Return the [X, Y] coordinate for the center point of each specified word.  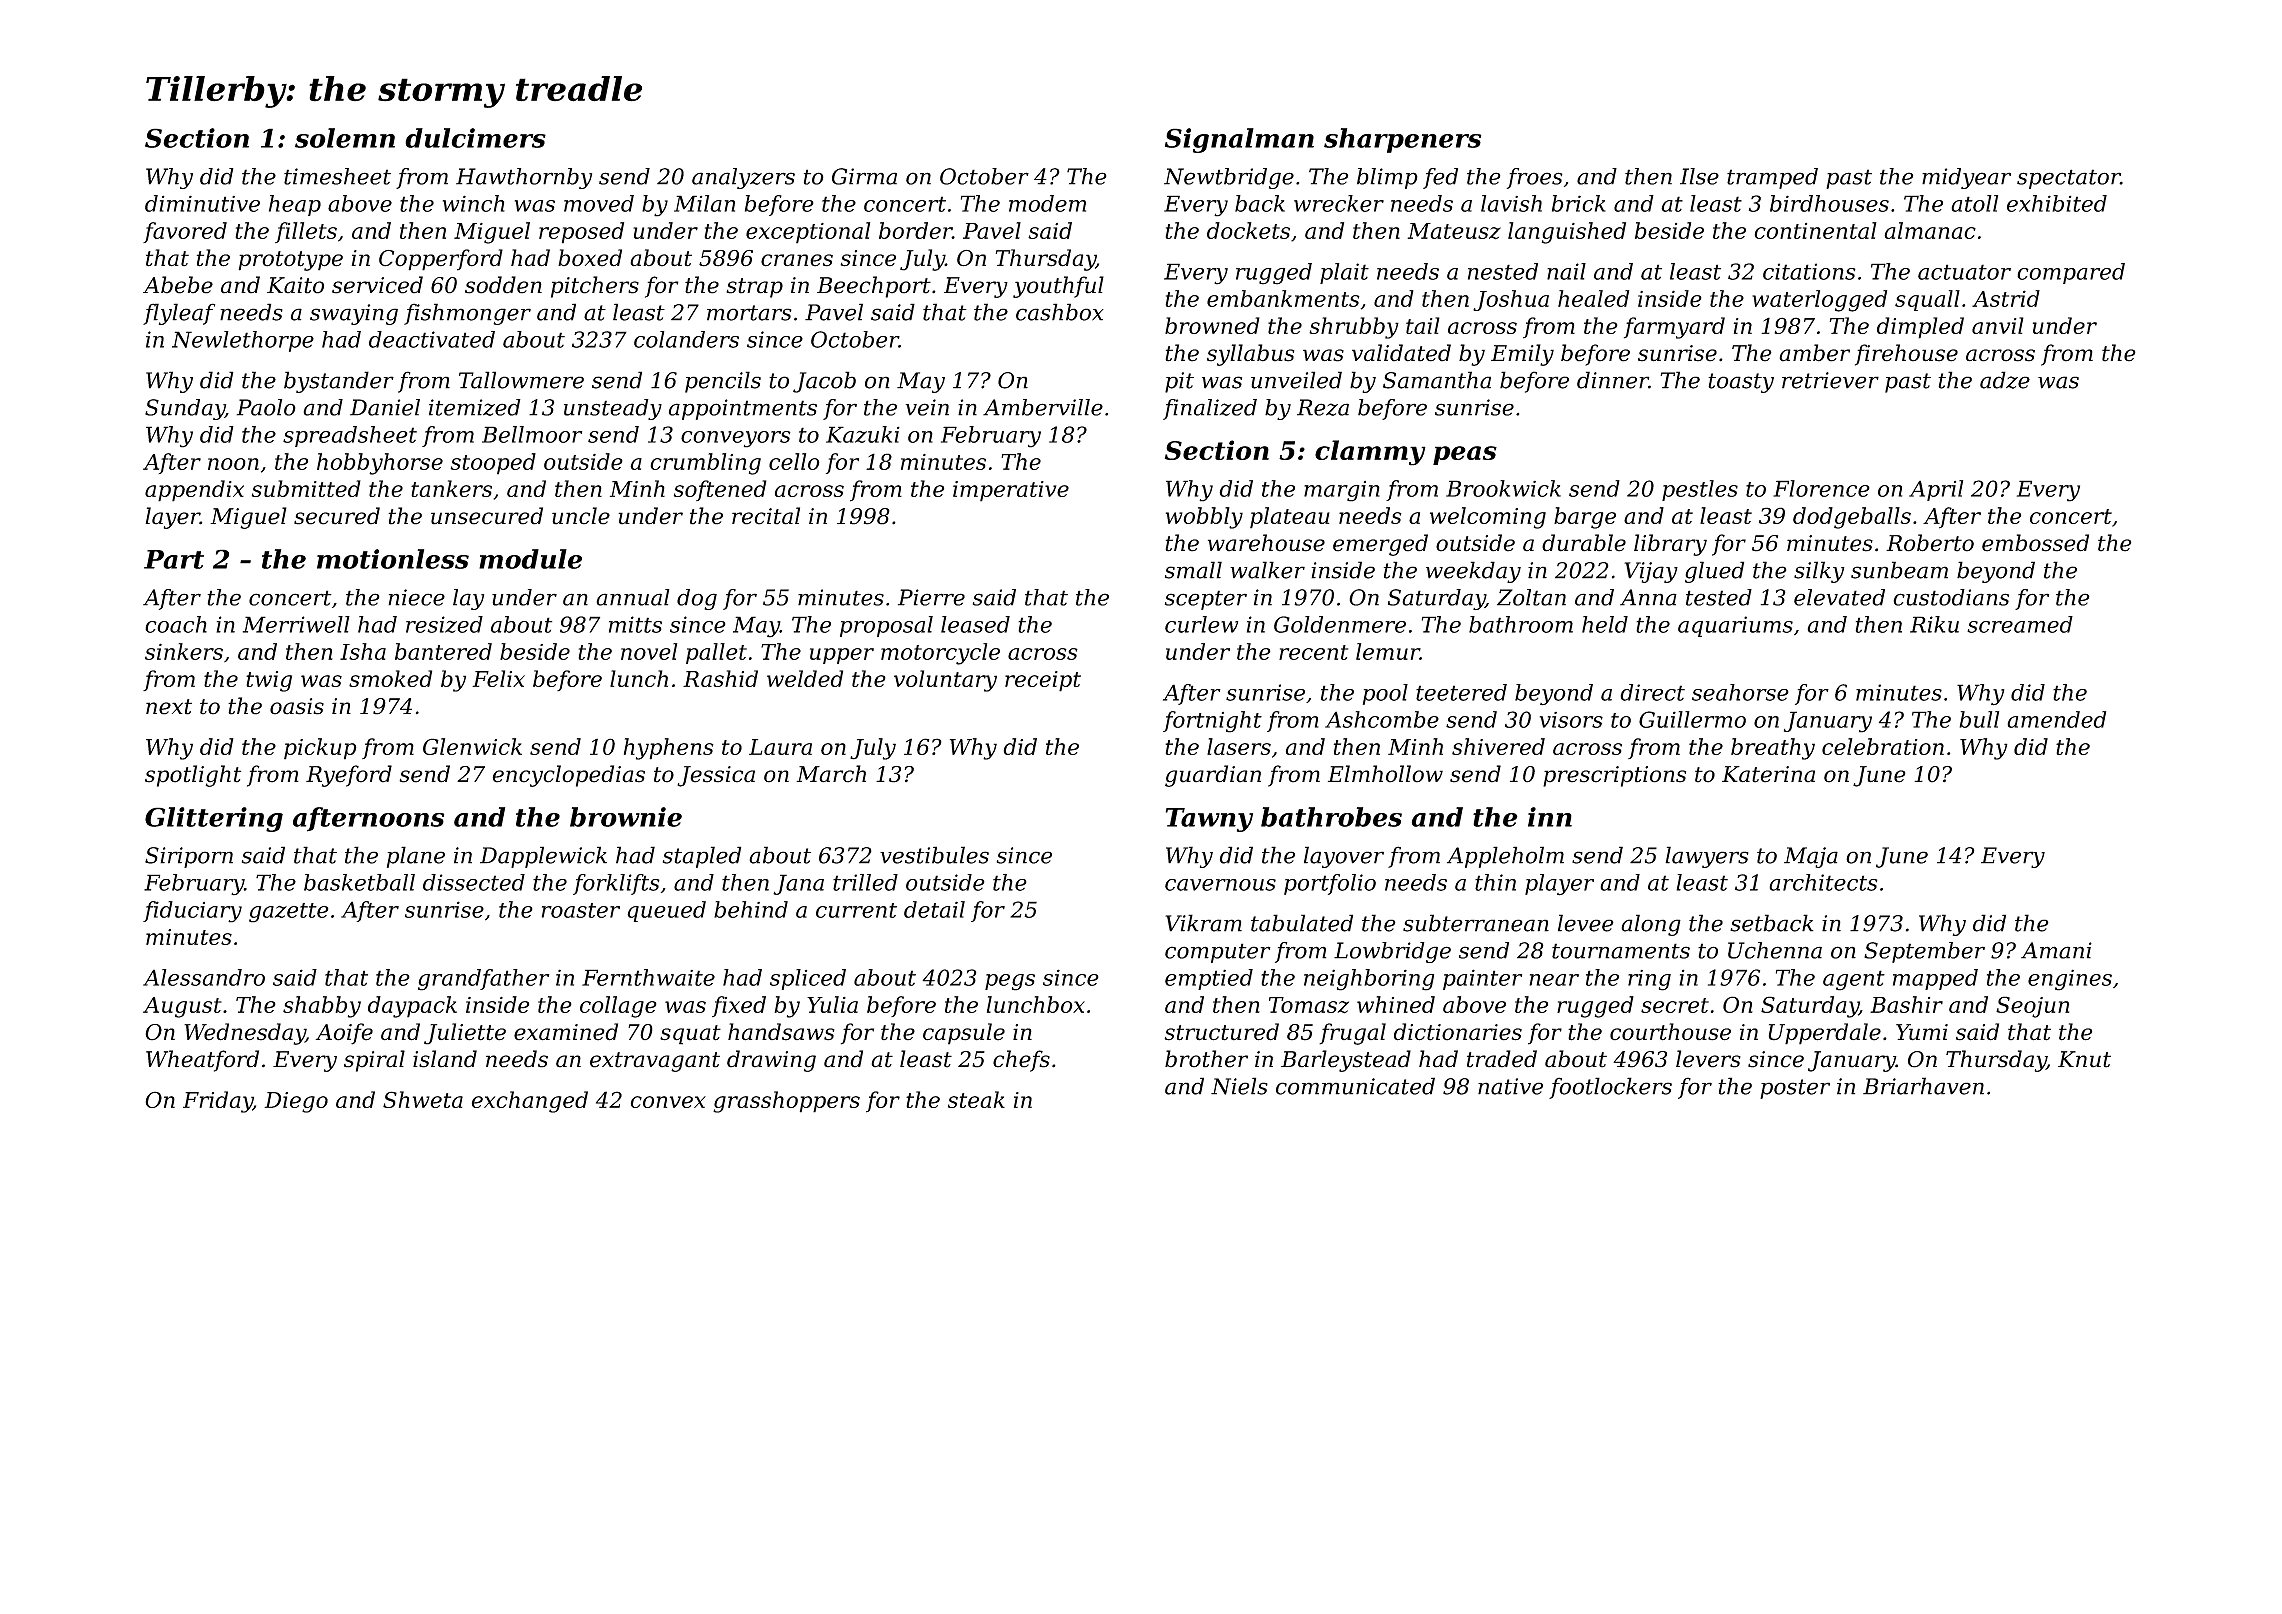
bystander [339, 382]
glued [1714, 572]
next [169, 707]
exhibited [2057, 203]
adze [2005, 380]
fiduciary [192, 912]
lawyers [1707, 857]
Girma [864, 176]
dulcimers [475, 138]
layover [1344, 857]
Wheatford [202, 1061]
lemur [1388, 651]
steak [976, 1099]
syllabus [1251, 355]
